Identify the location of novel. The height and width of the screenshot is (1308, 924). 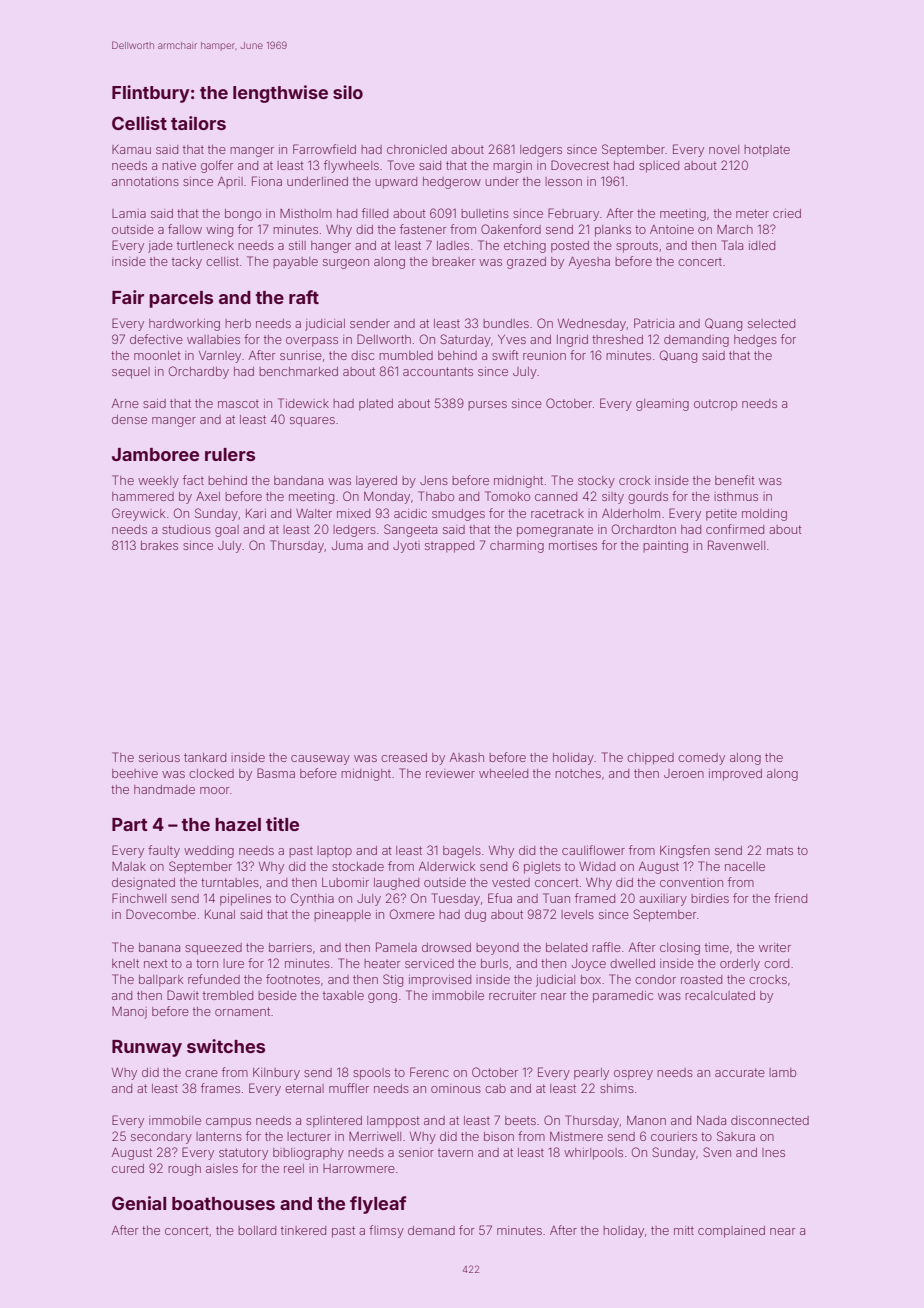
(724, 149).
